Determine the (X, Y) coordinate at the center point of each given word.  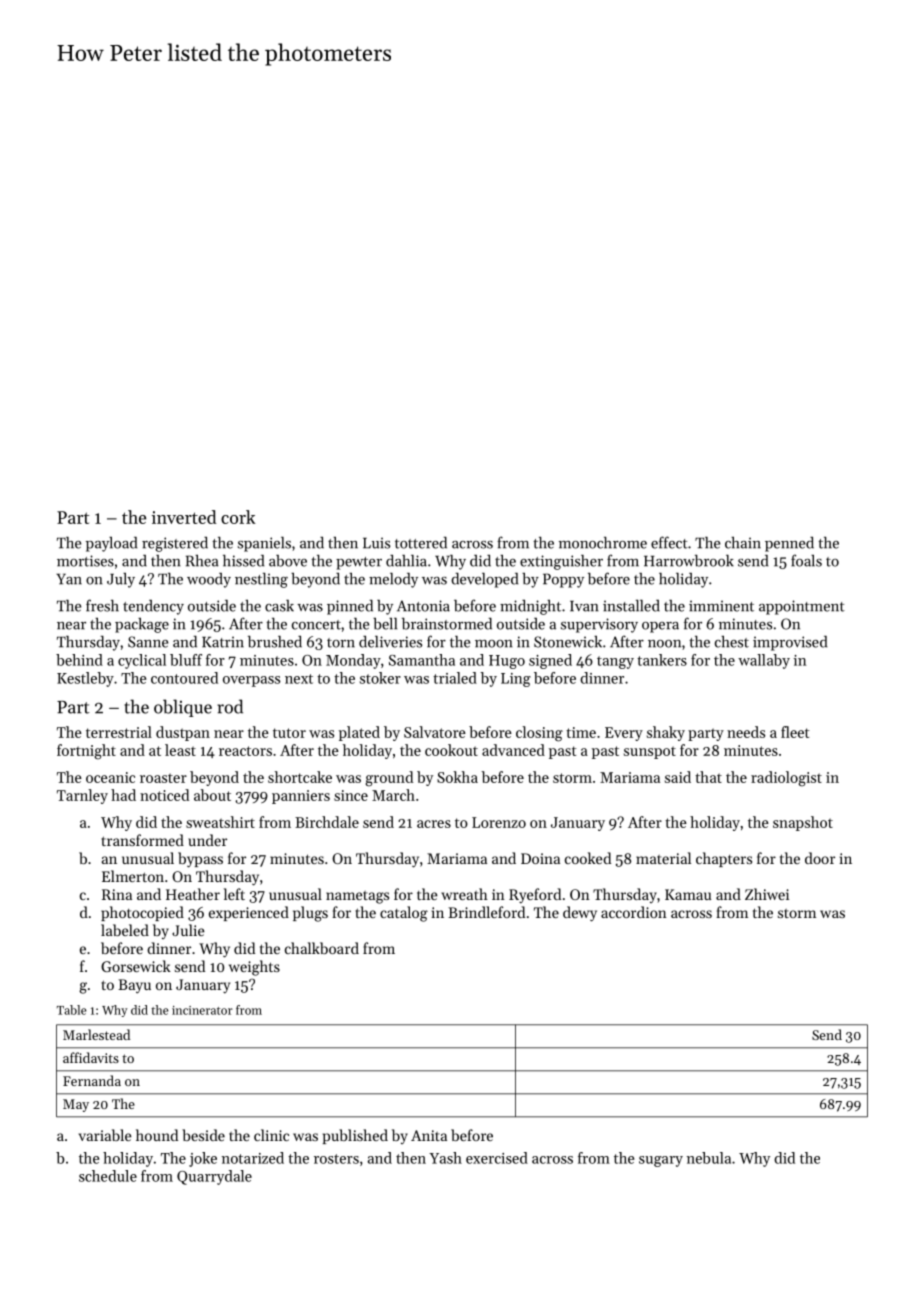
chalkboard (322, 948)
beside (203, 1135)
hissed (243, 561)
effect (669, 542)
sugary (661, 1161)
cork (238, 517)
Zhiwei (767, 894)
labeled (125, 930)
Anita (429, 1135)
